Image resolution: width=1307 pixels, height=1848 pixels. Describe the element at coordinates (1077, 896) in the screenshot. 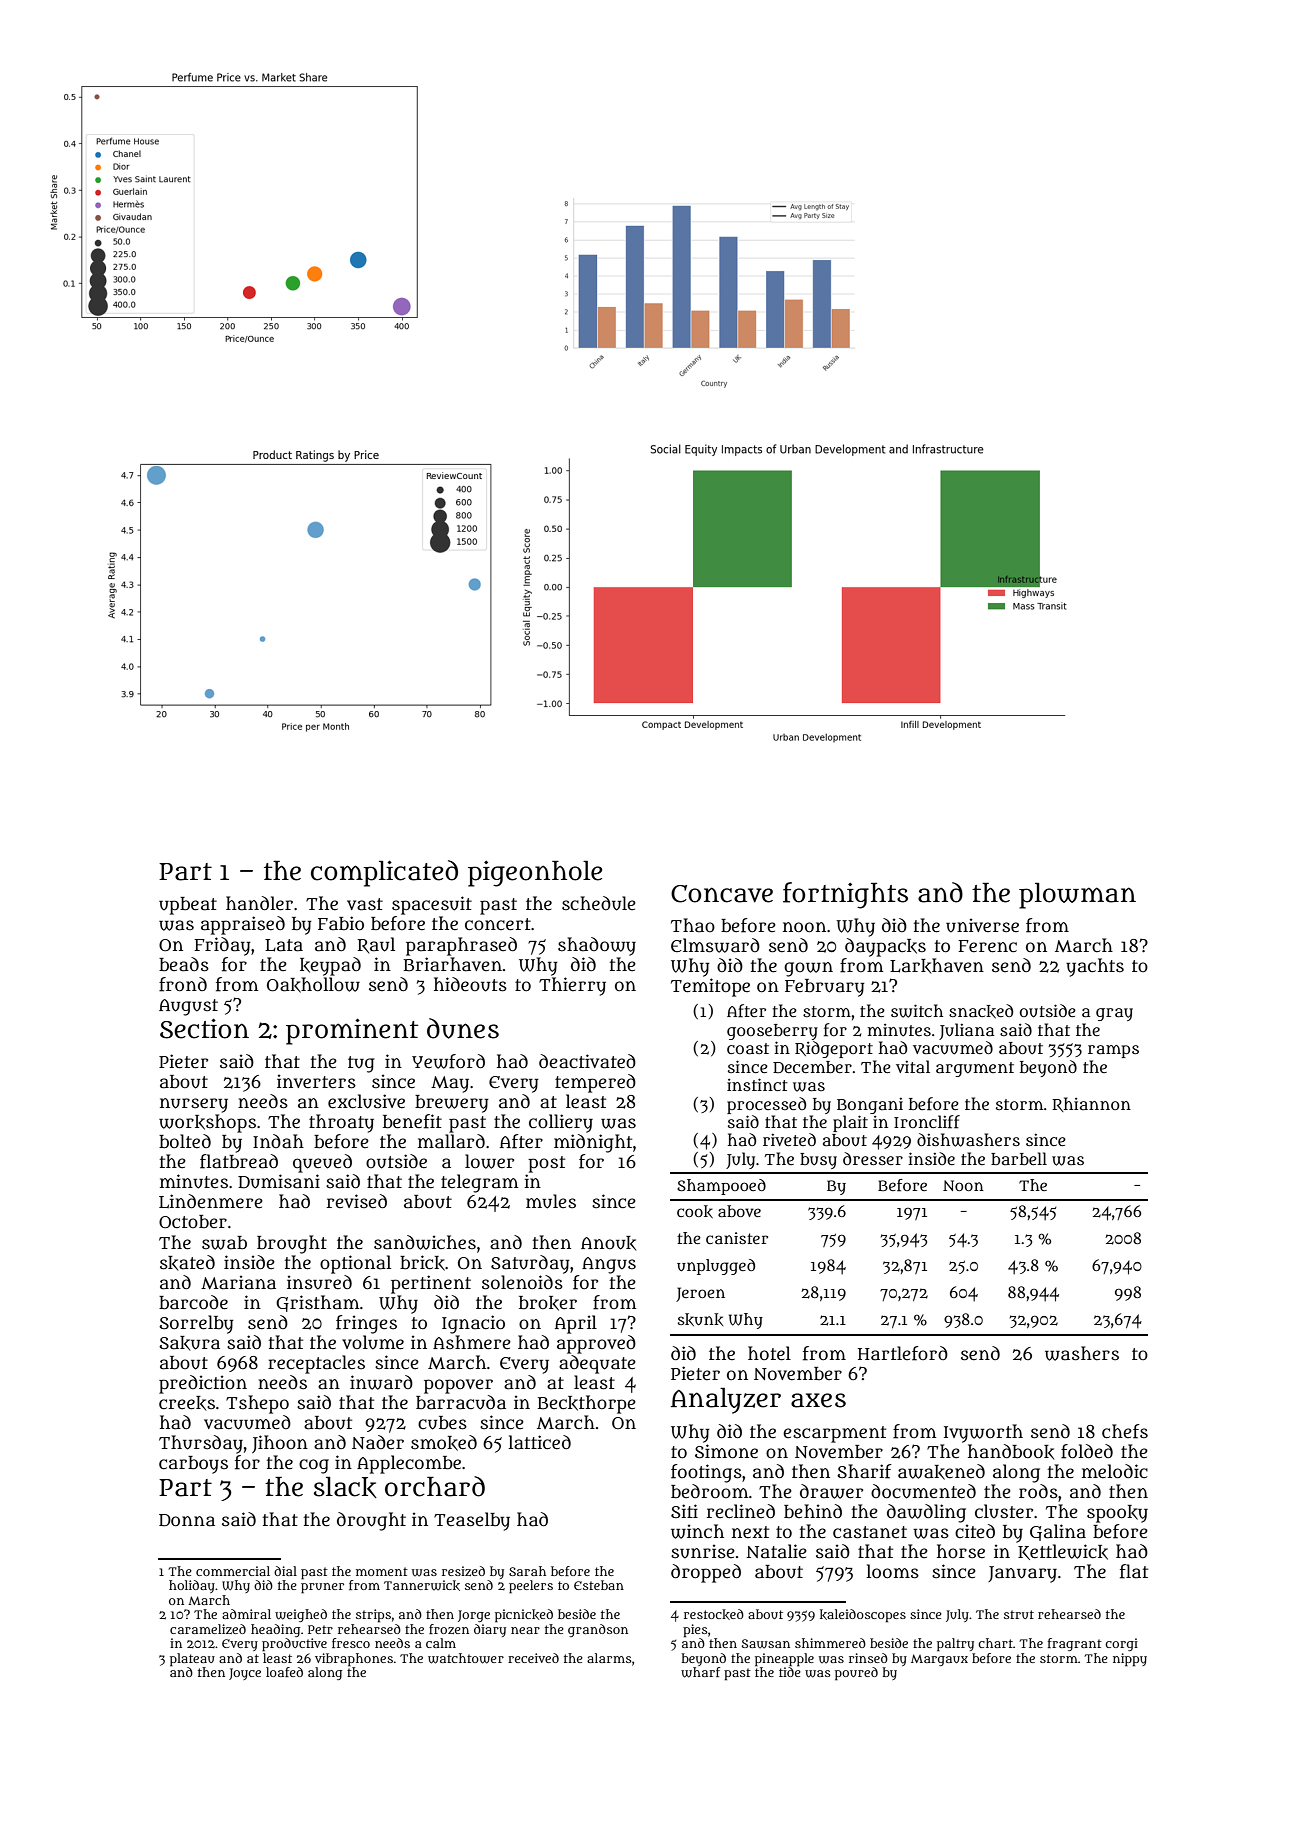

I see `plowman` at that location.
